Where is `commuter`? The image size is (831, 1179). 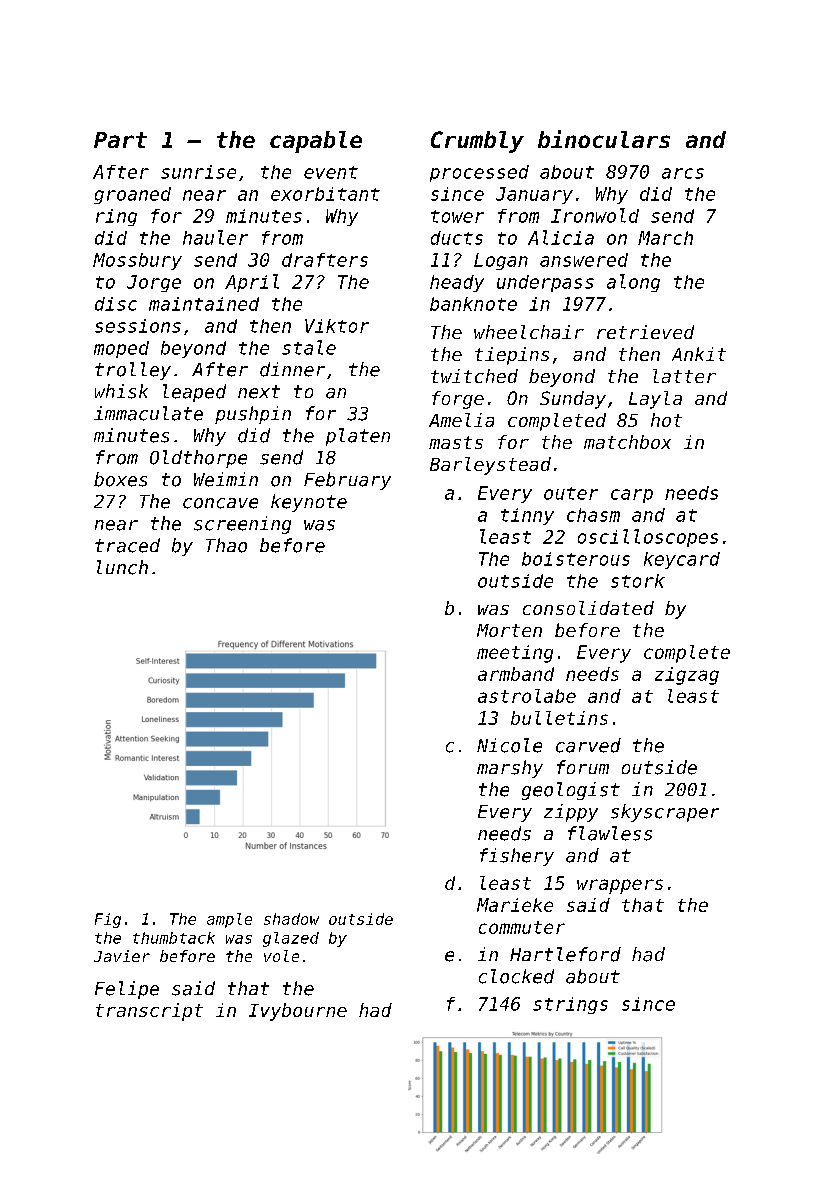 commuter is located at coordinates (522, 927).
